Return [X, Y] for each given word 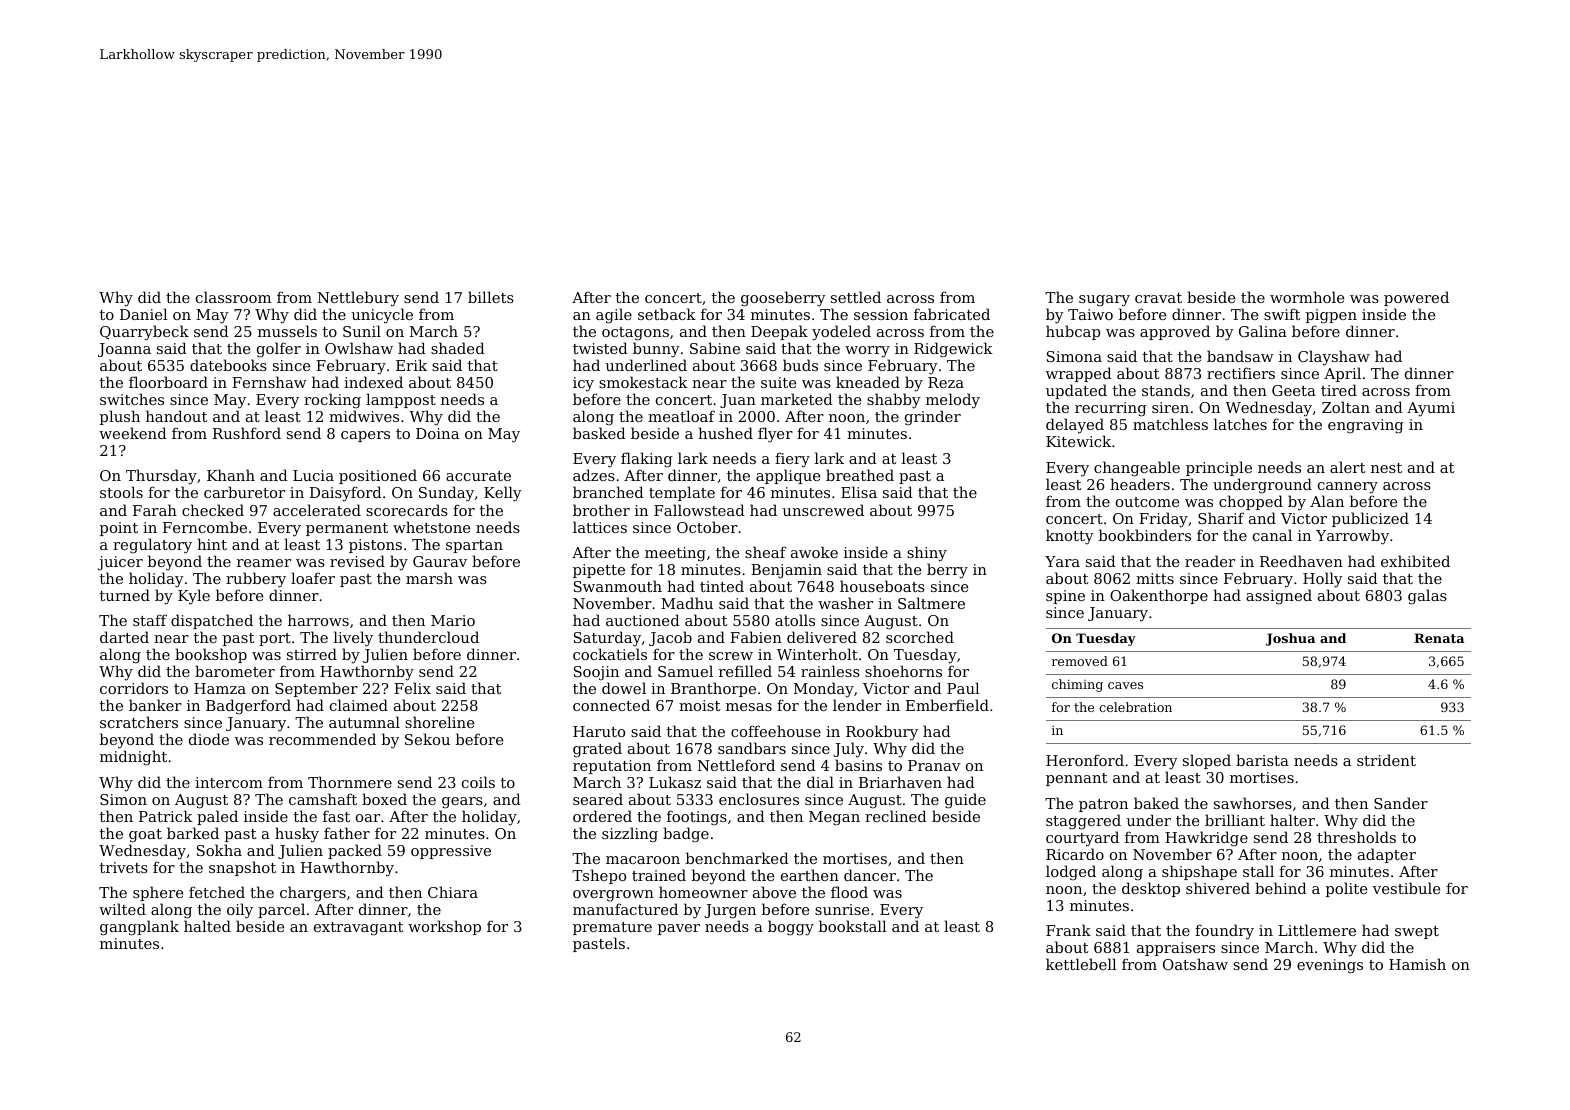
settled [856, 297]
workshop [444, 927]
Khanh [231, 475]
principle [1219, 468]
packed [355, 851]
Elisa [859, 492]
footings [697, 818]
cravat [1158, 298]
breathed [860, 475]
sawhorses [1253, 803]
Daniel [143, 314]
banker [155, 705]
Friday [1163, 520]
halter [1292, 820]
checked [213, 510]
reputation [612, 767]
